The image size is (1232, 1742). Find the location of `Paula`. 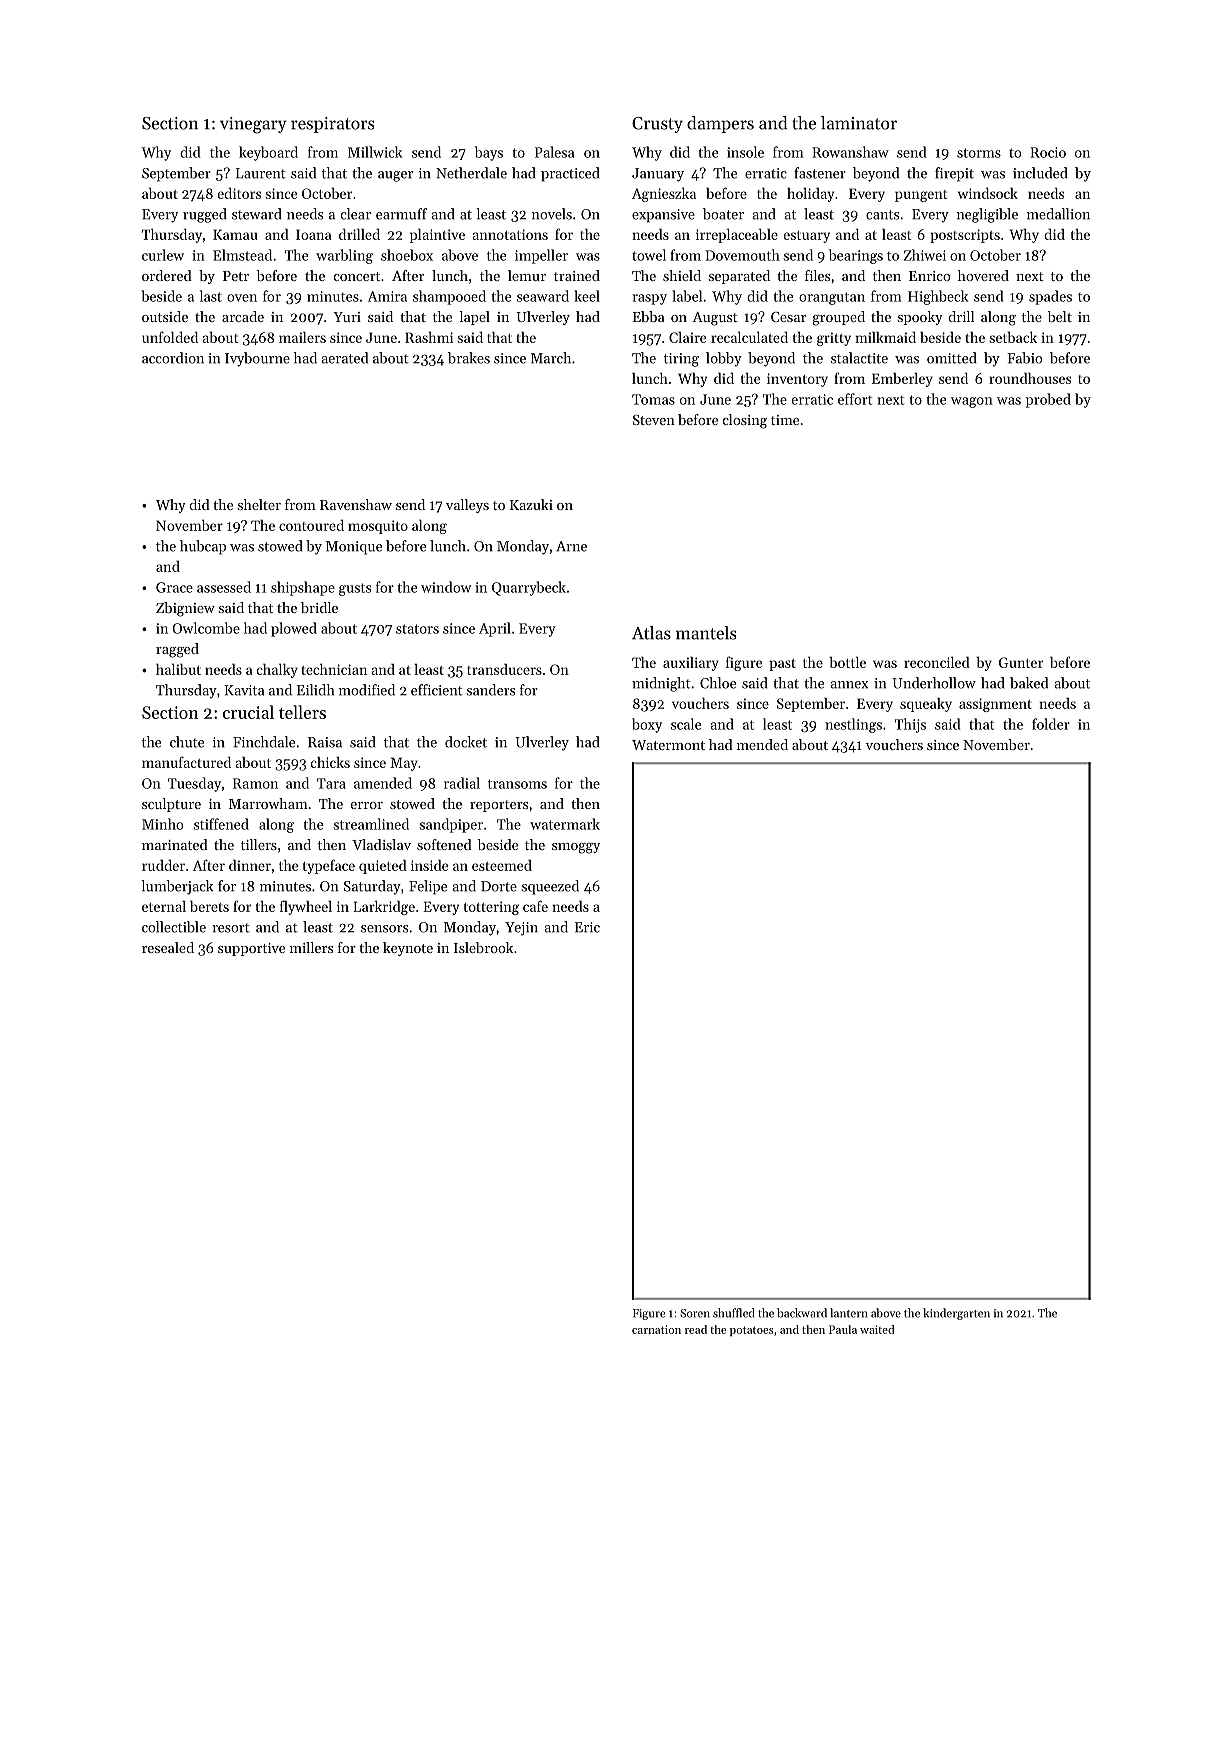

Paula is located at coordinates (843, 1329).
